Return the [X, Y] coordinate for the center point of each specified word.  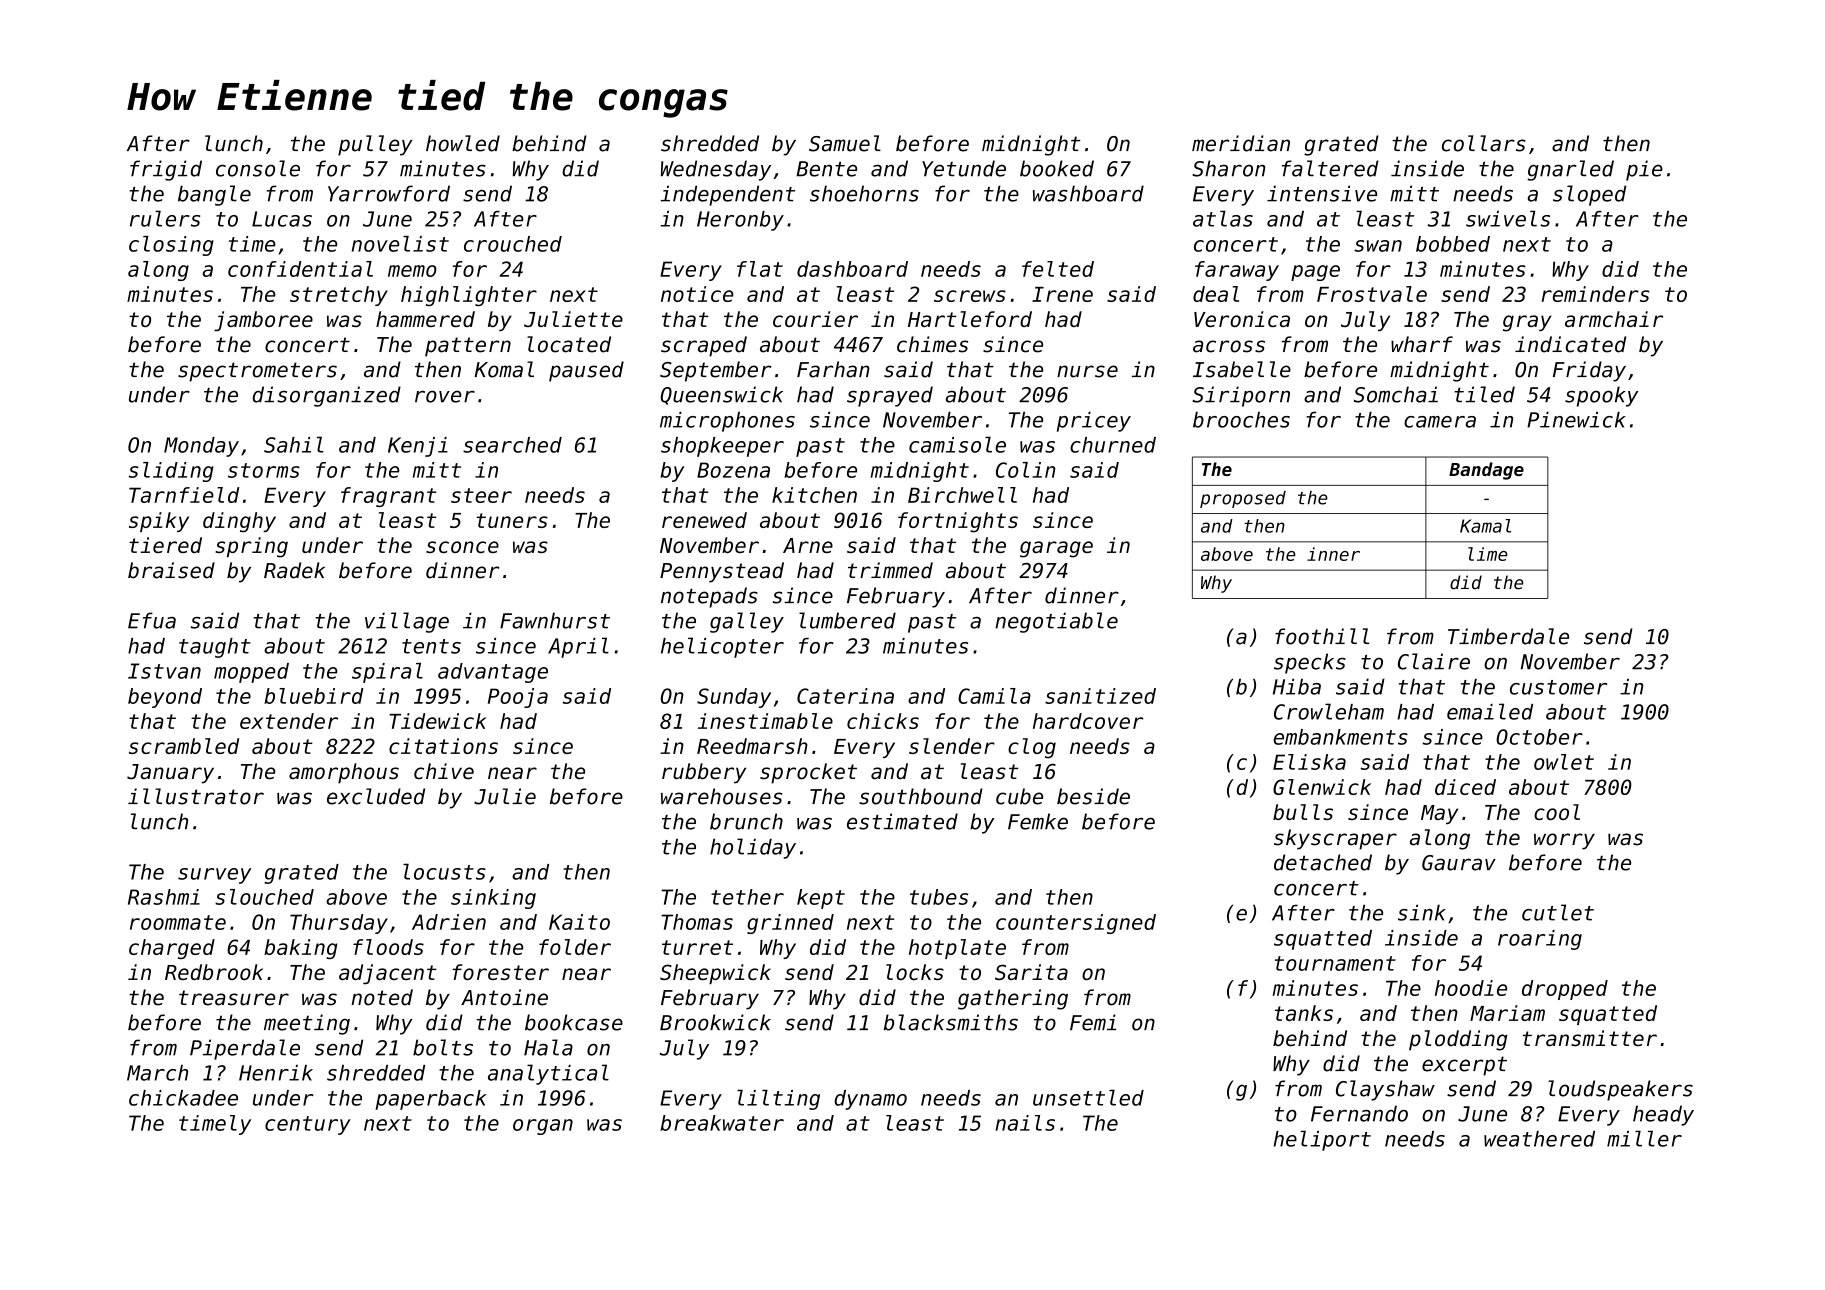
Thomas [697, 922]
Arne [808, 545]
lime [1488, 554]
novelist [400, 244]
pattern [468, 347]
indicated [1570, 344]
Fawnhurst [555, 620]
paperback [431, 1100]
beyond [165, 698]
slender [952, 746]
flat [760, 269]
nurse [1087, 371]
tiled [1485, 394]
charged [172, 949]
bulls [1303, 812]
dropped [1565, 990]
